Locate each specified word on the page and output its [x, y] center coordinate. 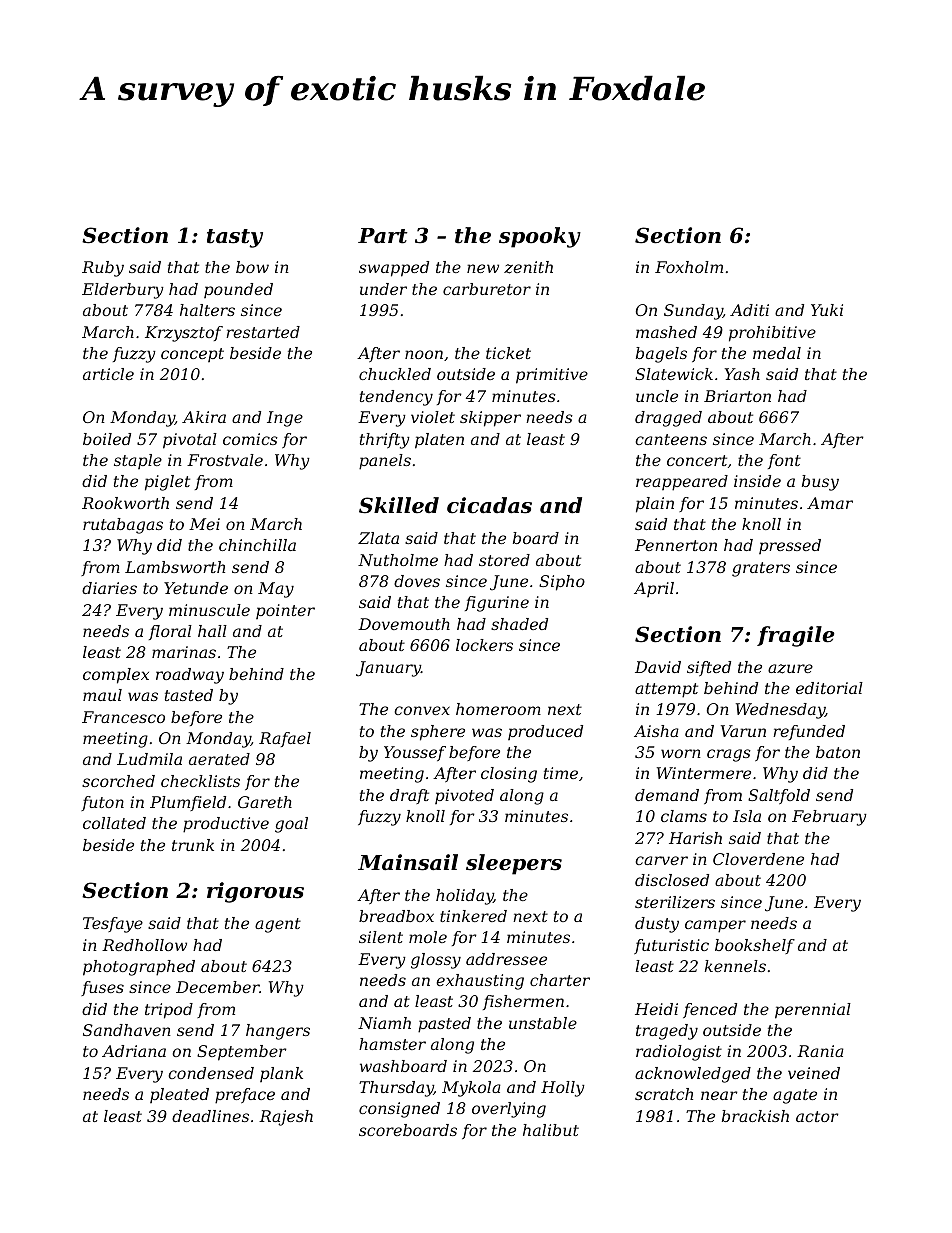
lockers [484, 645]
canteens [671, 439]
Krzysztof [184, 334]
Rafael [285, 739]
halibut [551, 1130]
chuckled [395, 374]
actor [817, 1116]
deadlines [210, 1116]
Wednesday [780, 711]
